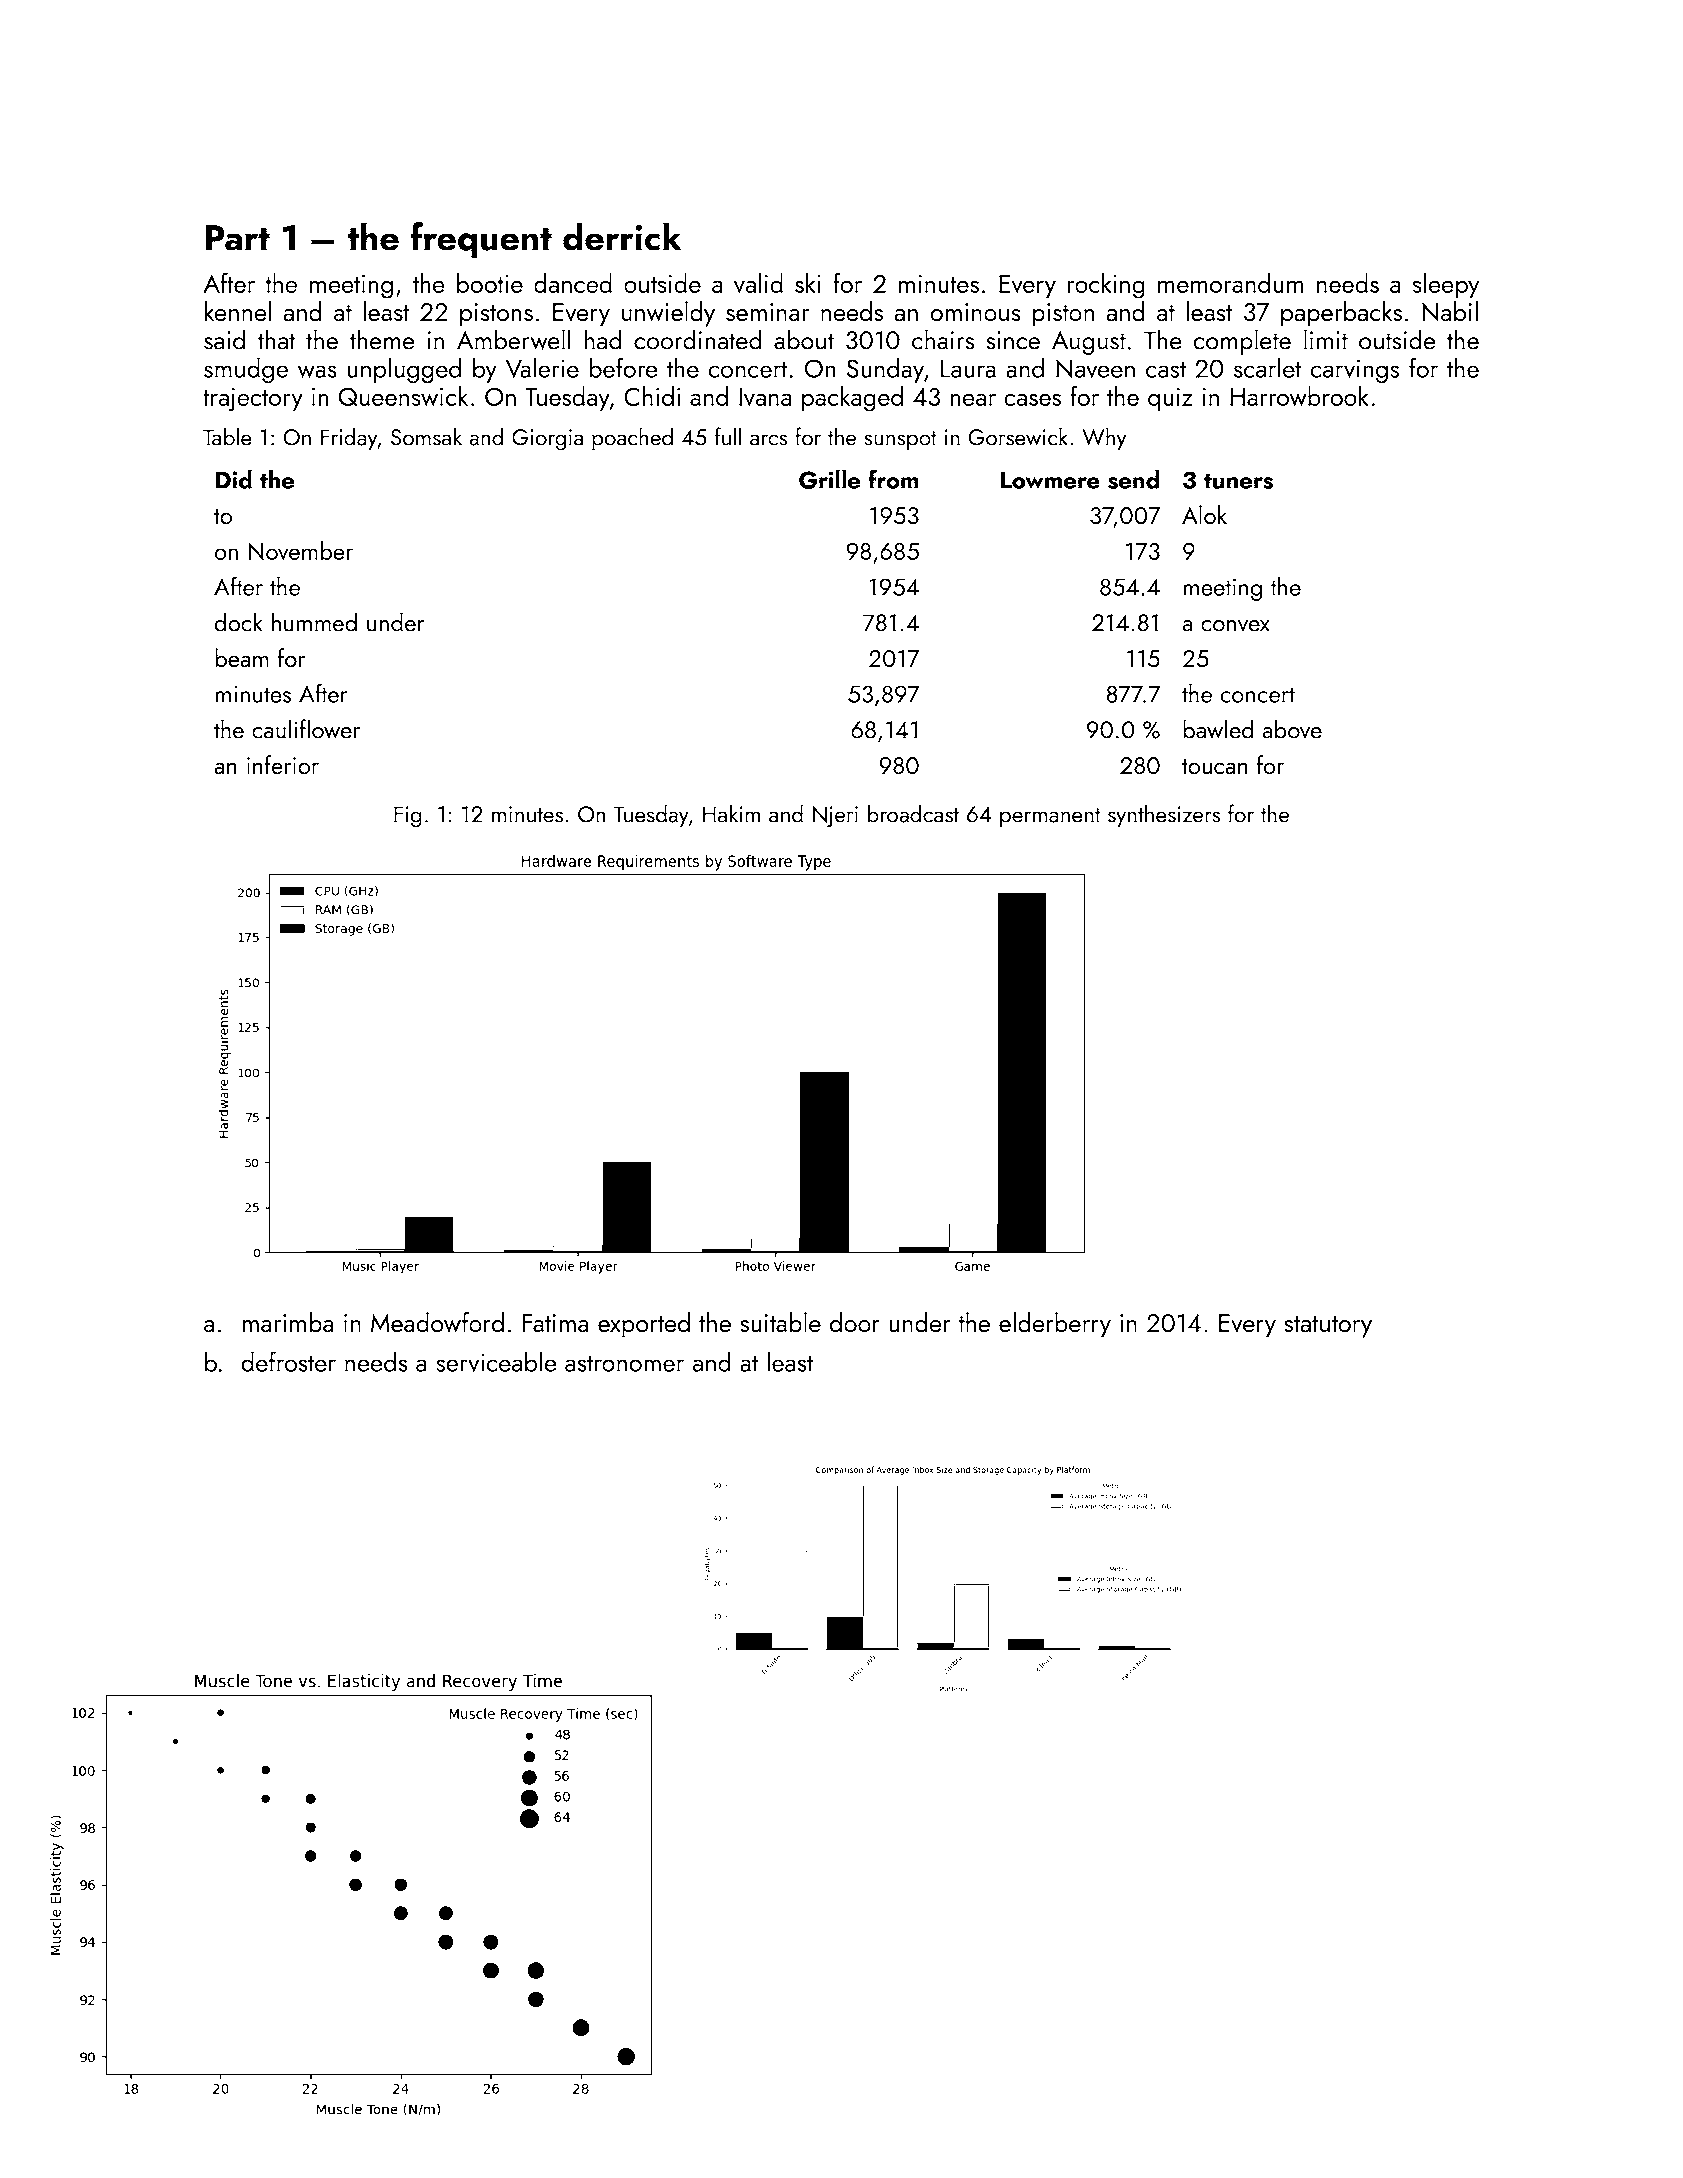  What do you see at coordinates (481, 240) in the screenshot?
I see `frequent` at bounding box center [481, 240].
